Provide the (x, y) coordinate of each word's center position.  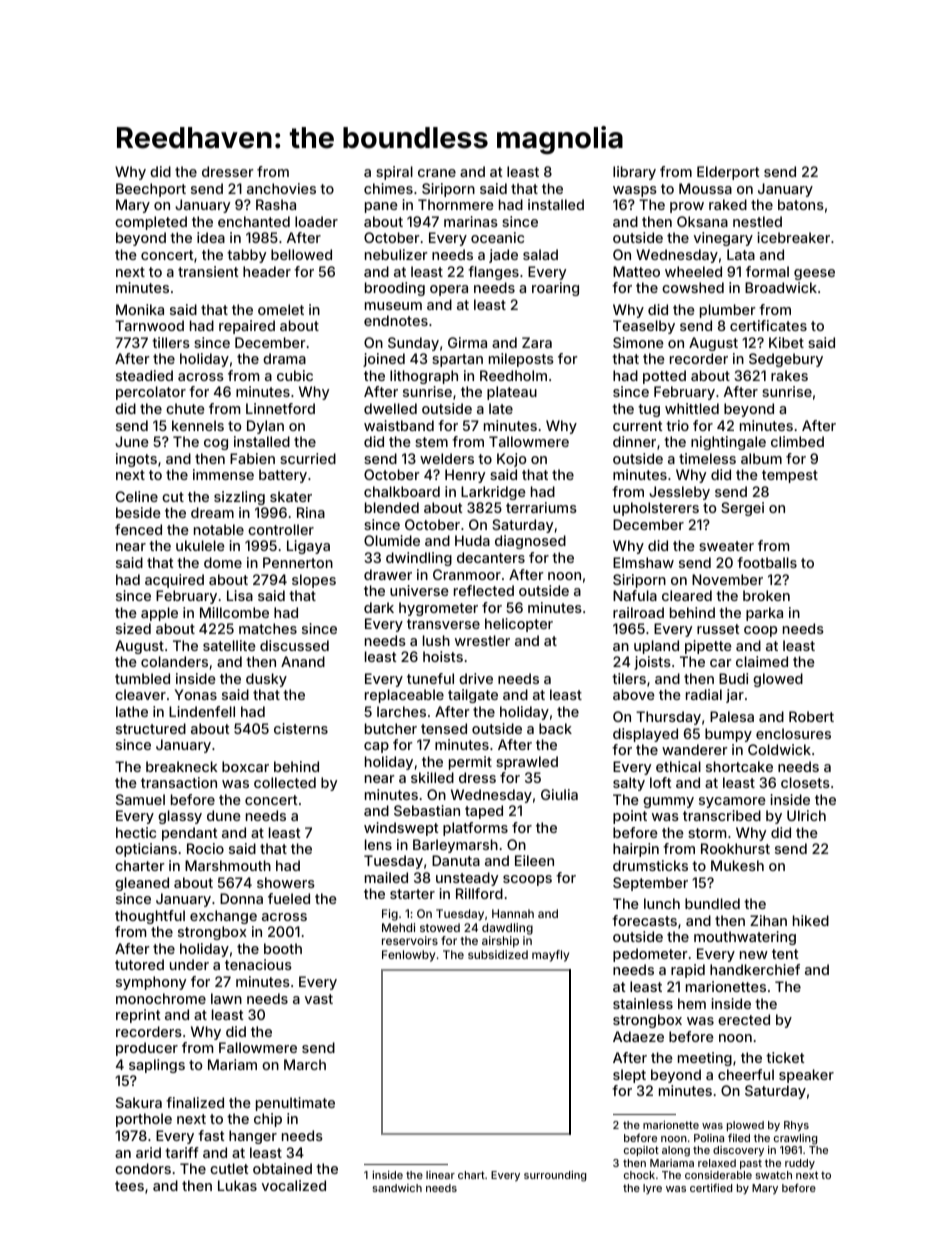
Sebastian (427, 810)
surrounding (555, 1176)
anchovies (281, 188)
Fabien (252, 458)
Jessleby (679, 493)
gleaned (142, 884)
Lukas (237, 1185)
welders (447, 458)
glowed (778, 680)
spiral (394, 173)
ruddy (800, 1164)
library (634, 173)
